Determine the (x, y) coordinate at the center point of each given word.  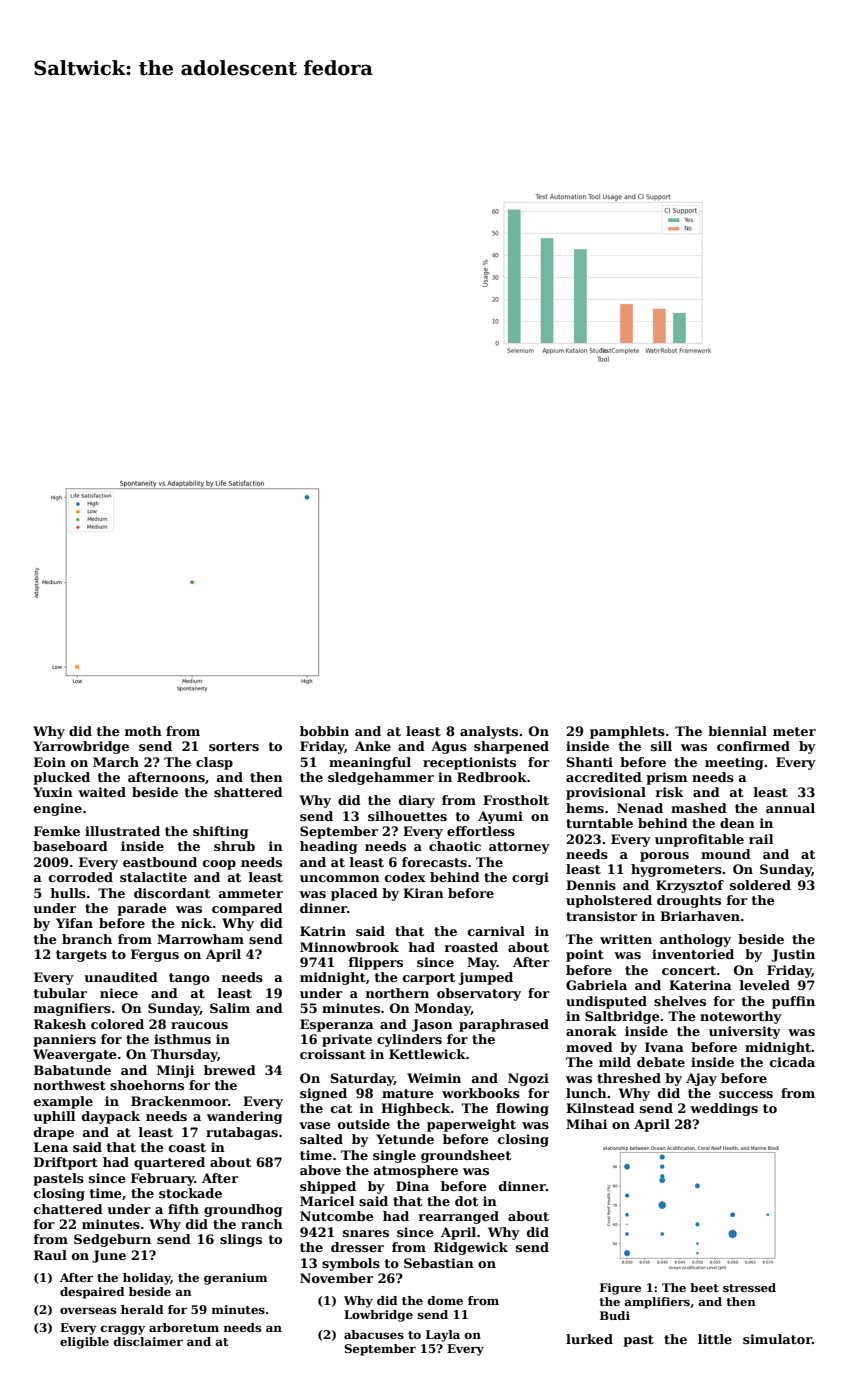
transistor (601, 916)
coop (219, 865)
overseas (88, 1310)
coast (187, 1147)
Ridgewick (471, 1248)
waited (102, 792)
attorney (519, 848)
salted (321, 1139)
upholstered (609, 901)
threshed (629, 1078)
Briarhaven (700, 916)
